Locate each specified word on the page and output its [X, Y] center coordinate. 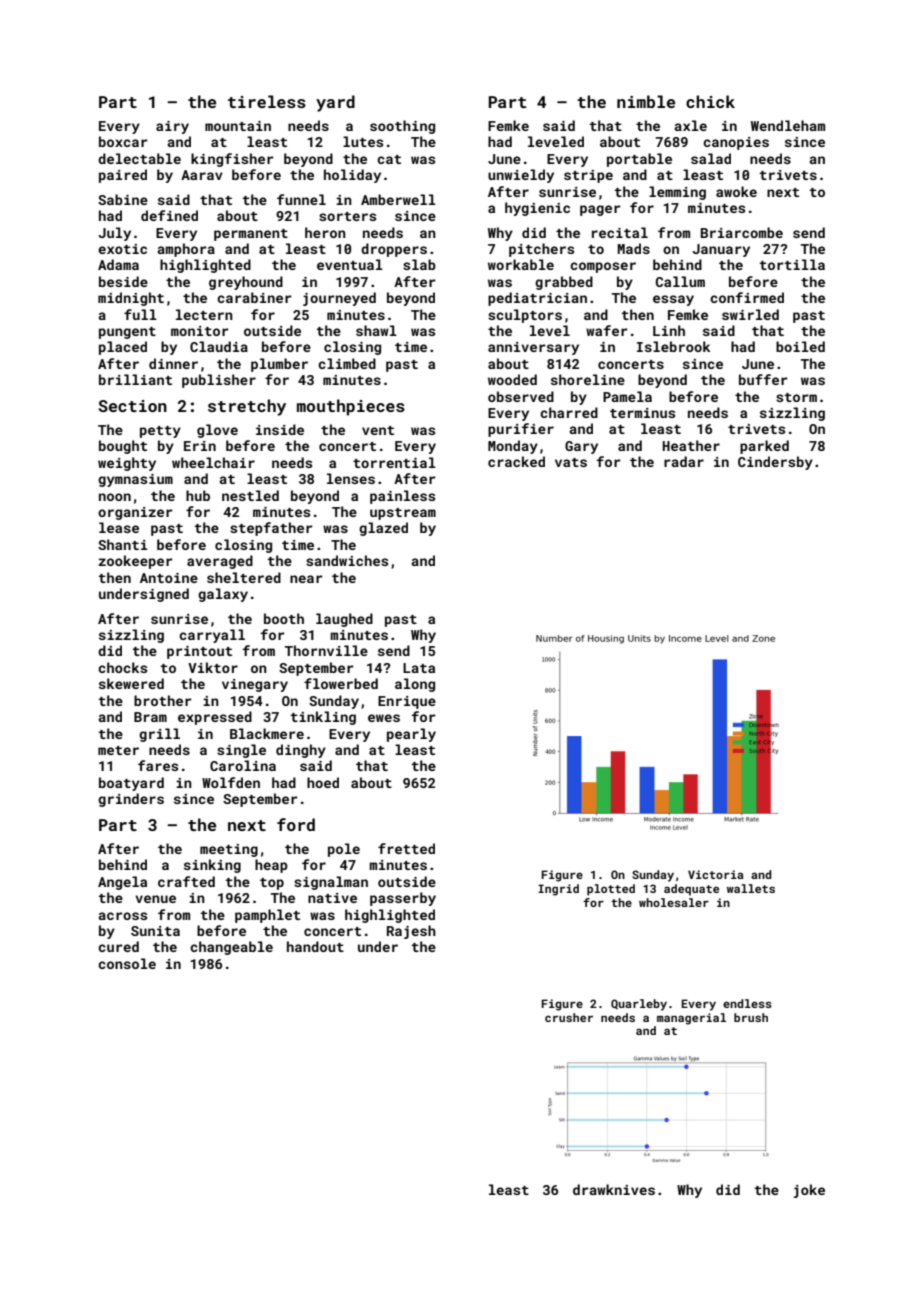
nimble [646, 101]
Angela [122, 883]
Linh [669, 330]
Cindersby [775, 463]
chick [710, 101]
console [127, 963]
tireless [267, 101]
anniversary [533, 348]
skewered [131, 683]
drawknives [614, 1189]
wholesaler [674, 902]
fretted [406, 848]
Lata [419, 668]
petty [160, 432]
